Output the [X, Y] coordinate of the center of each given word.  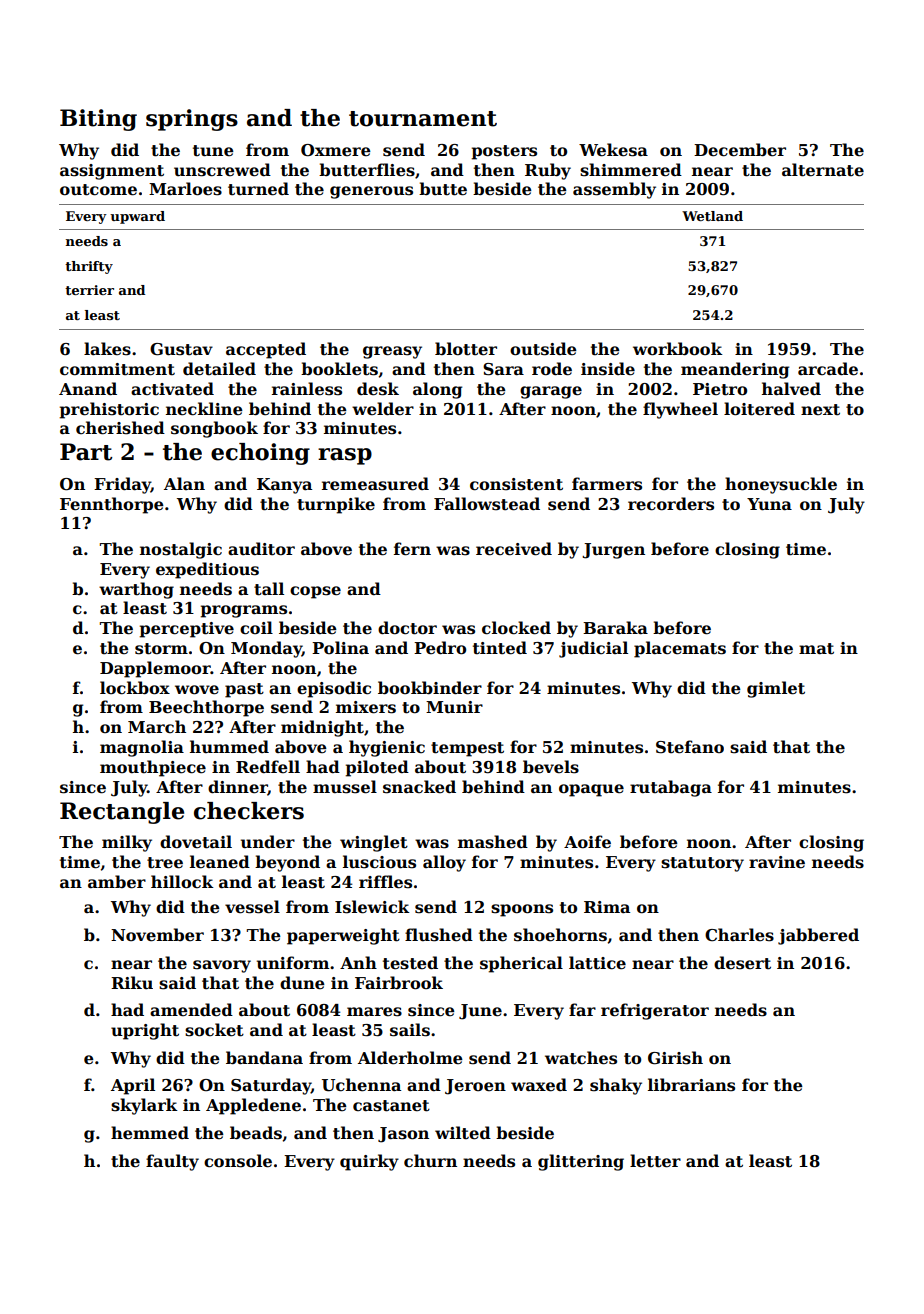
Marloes [185, 189]
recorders [671, 504]
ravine [777, 862]
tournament [423, 119]
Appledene [253, 1106]
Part [86, 452]
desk [378, 389]
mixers [366, 707]
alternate [823, 170]
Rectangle [122, 813]
